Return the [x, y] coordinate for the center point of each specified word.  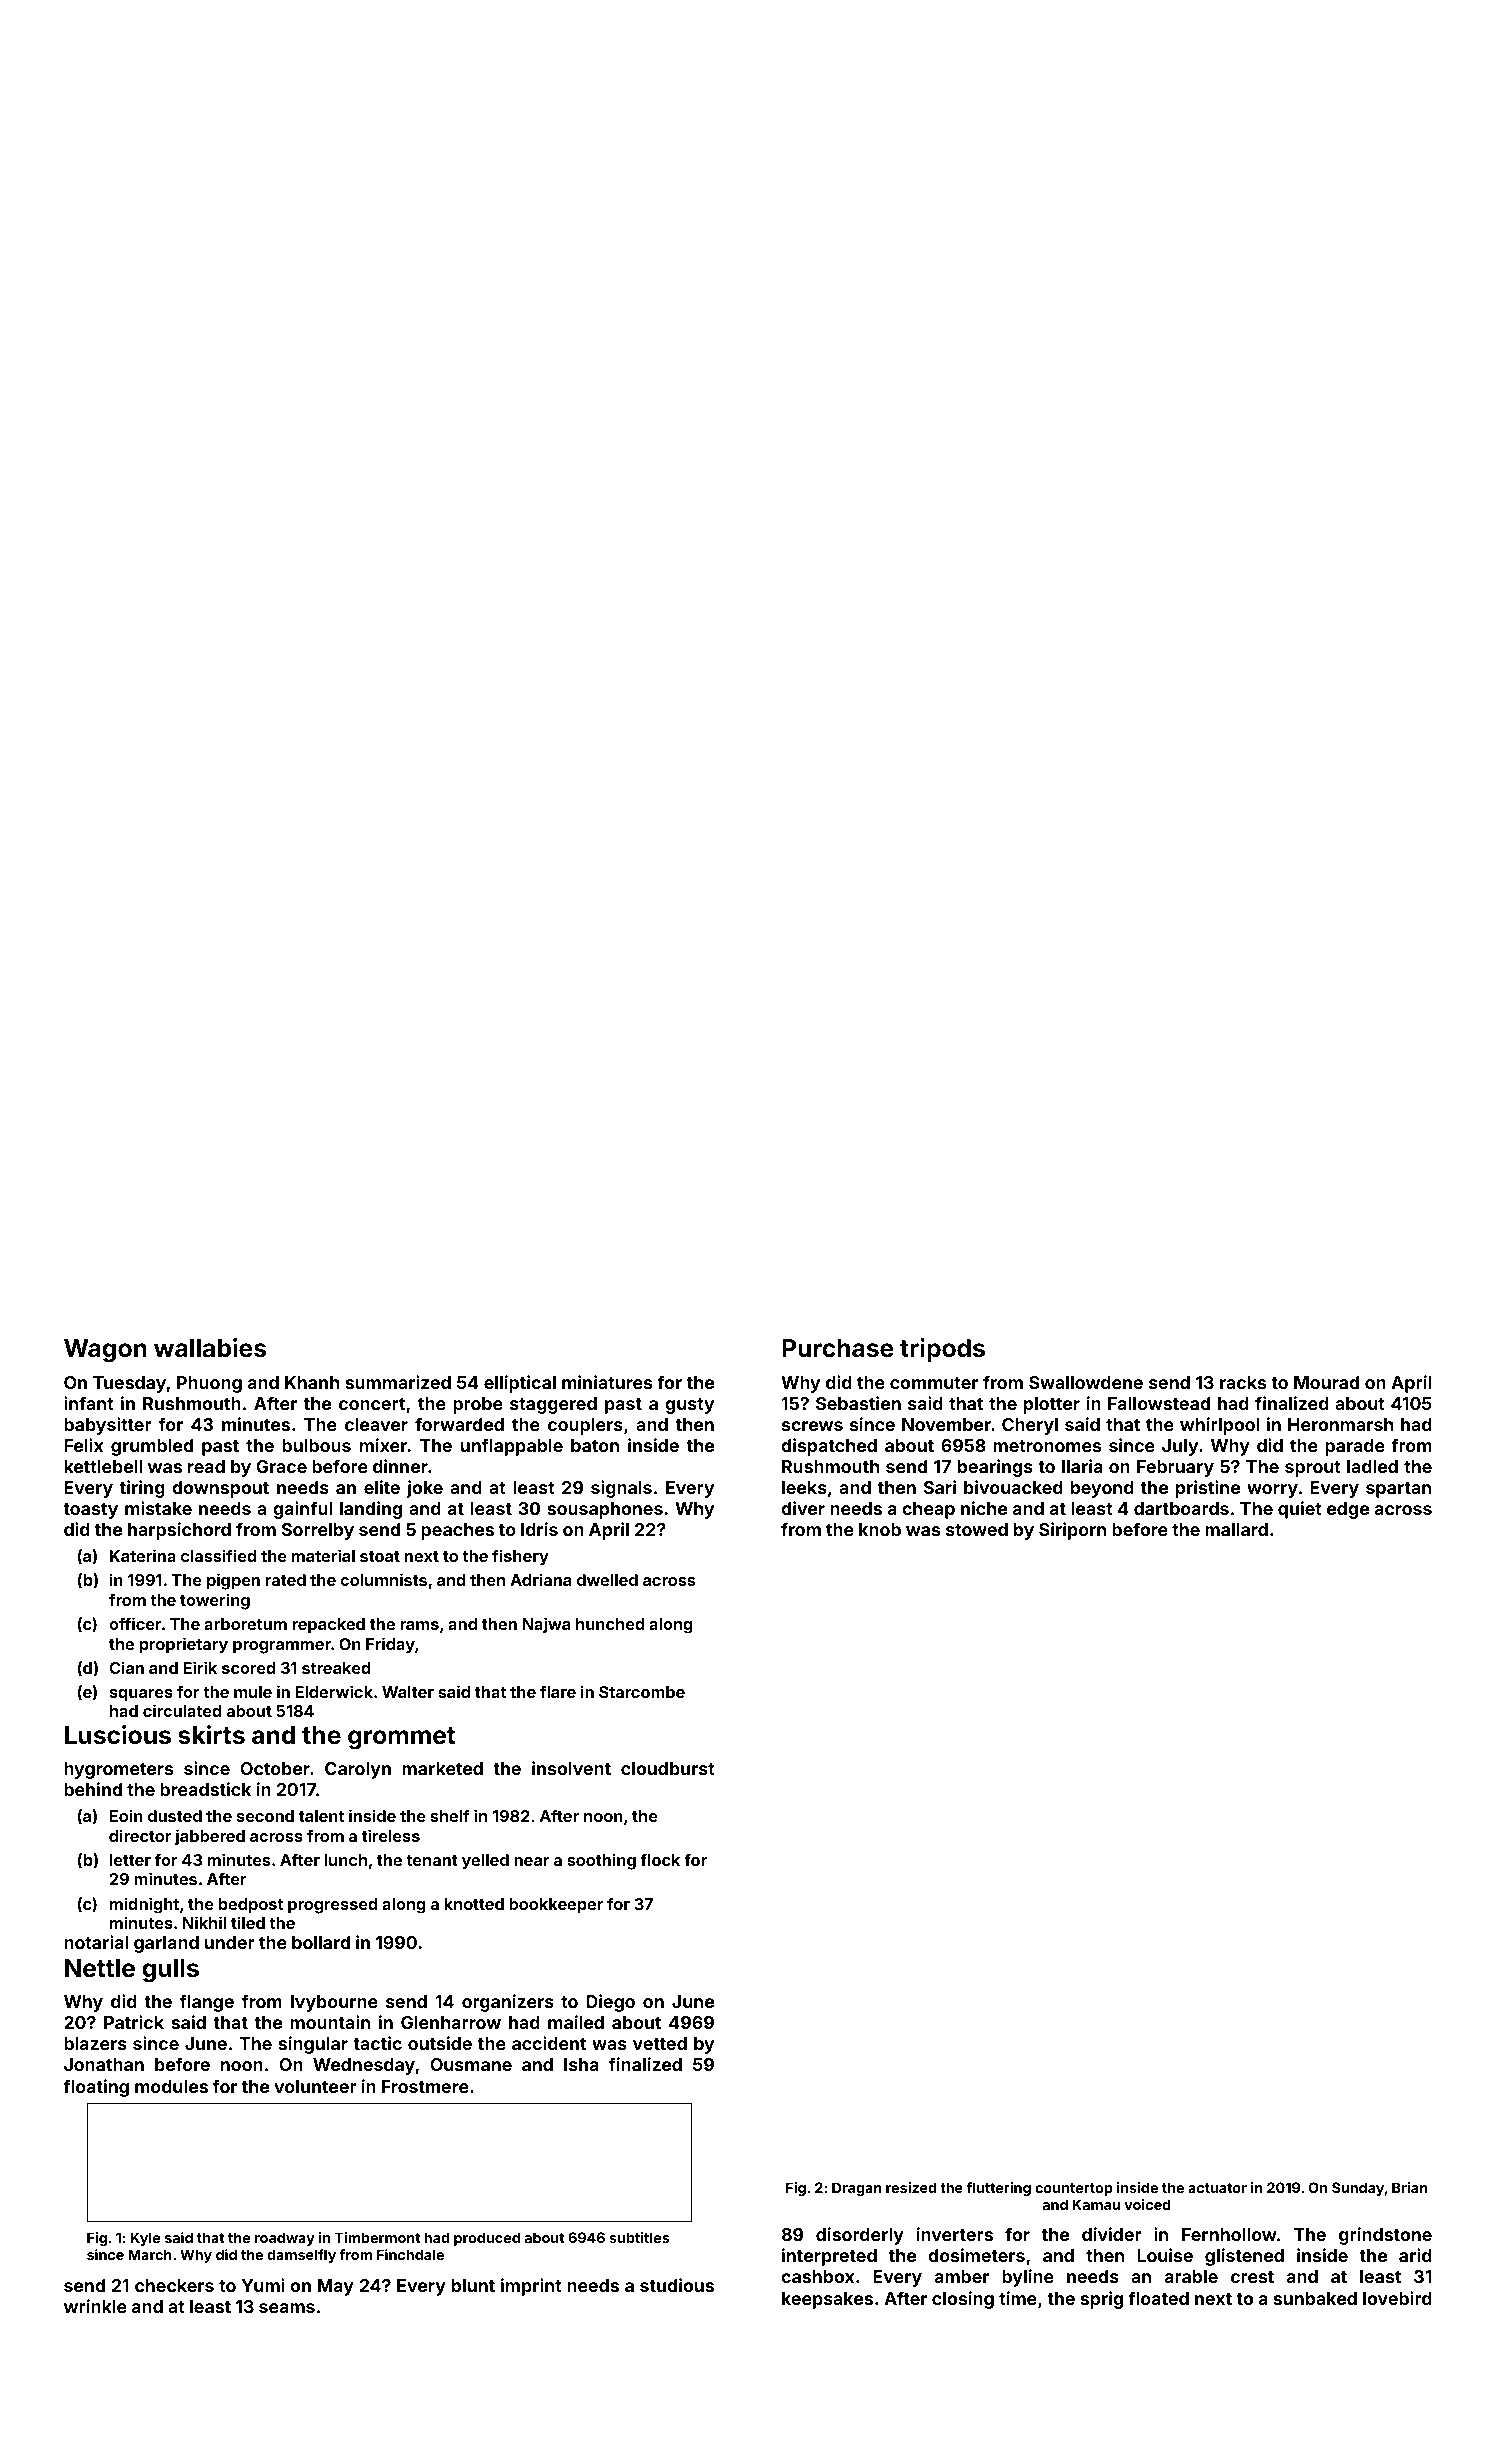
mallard [1236, 1529]
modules [171, 2086]
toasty [90, 1511]
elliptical [520, 1384]
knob [880, 1529]
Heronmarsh [1340, 1424]
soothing [601, 1861]
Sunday [1358, 2189]
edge [1348, 1510]
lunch [346, 1860]
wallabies [210, 1348]
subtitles [639, 2237]
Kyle [145, 2239]
